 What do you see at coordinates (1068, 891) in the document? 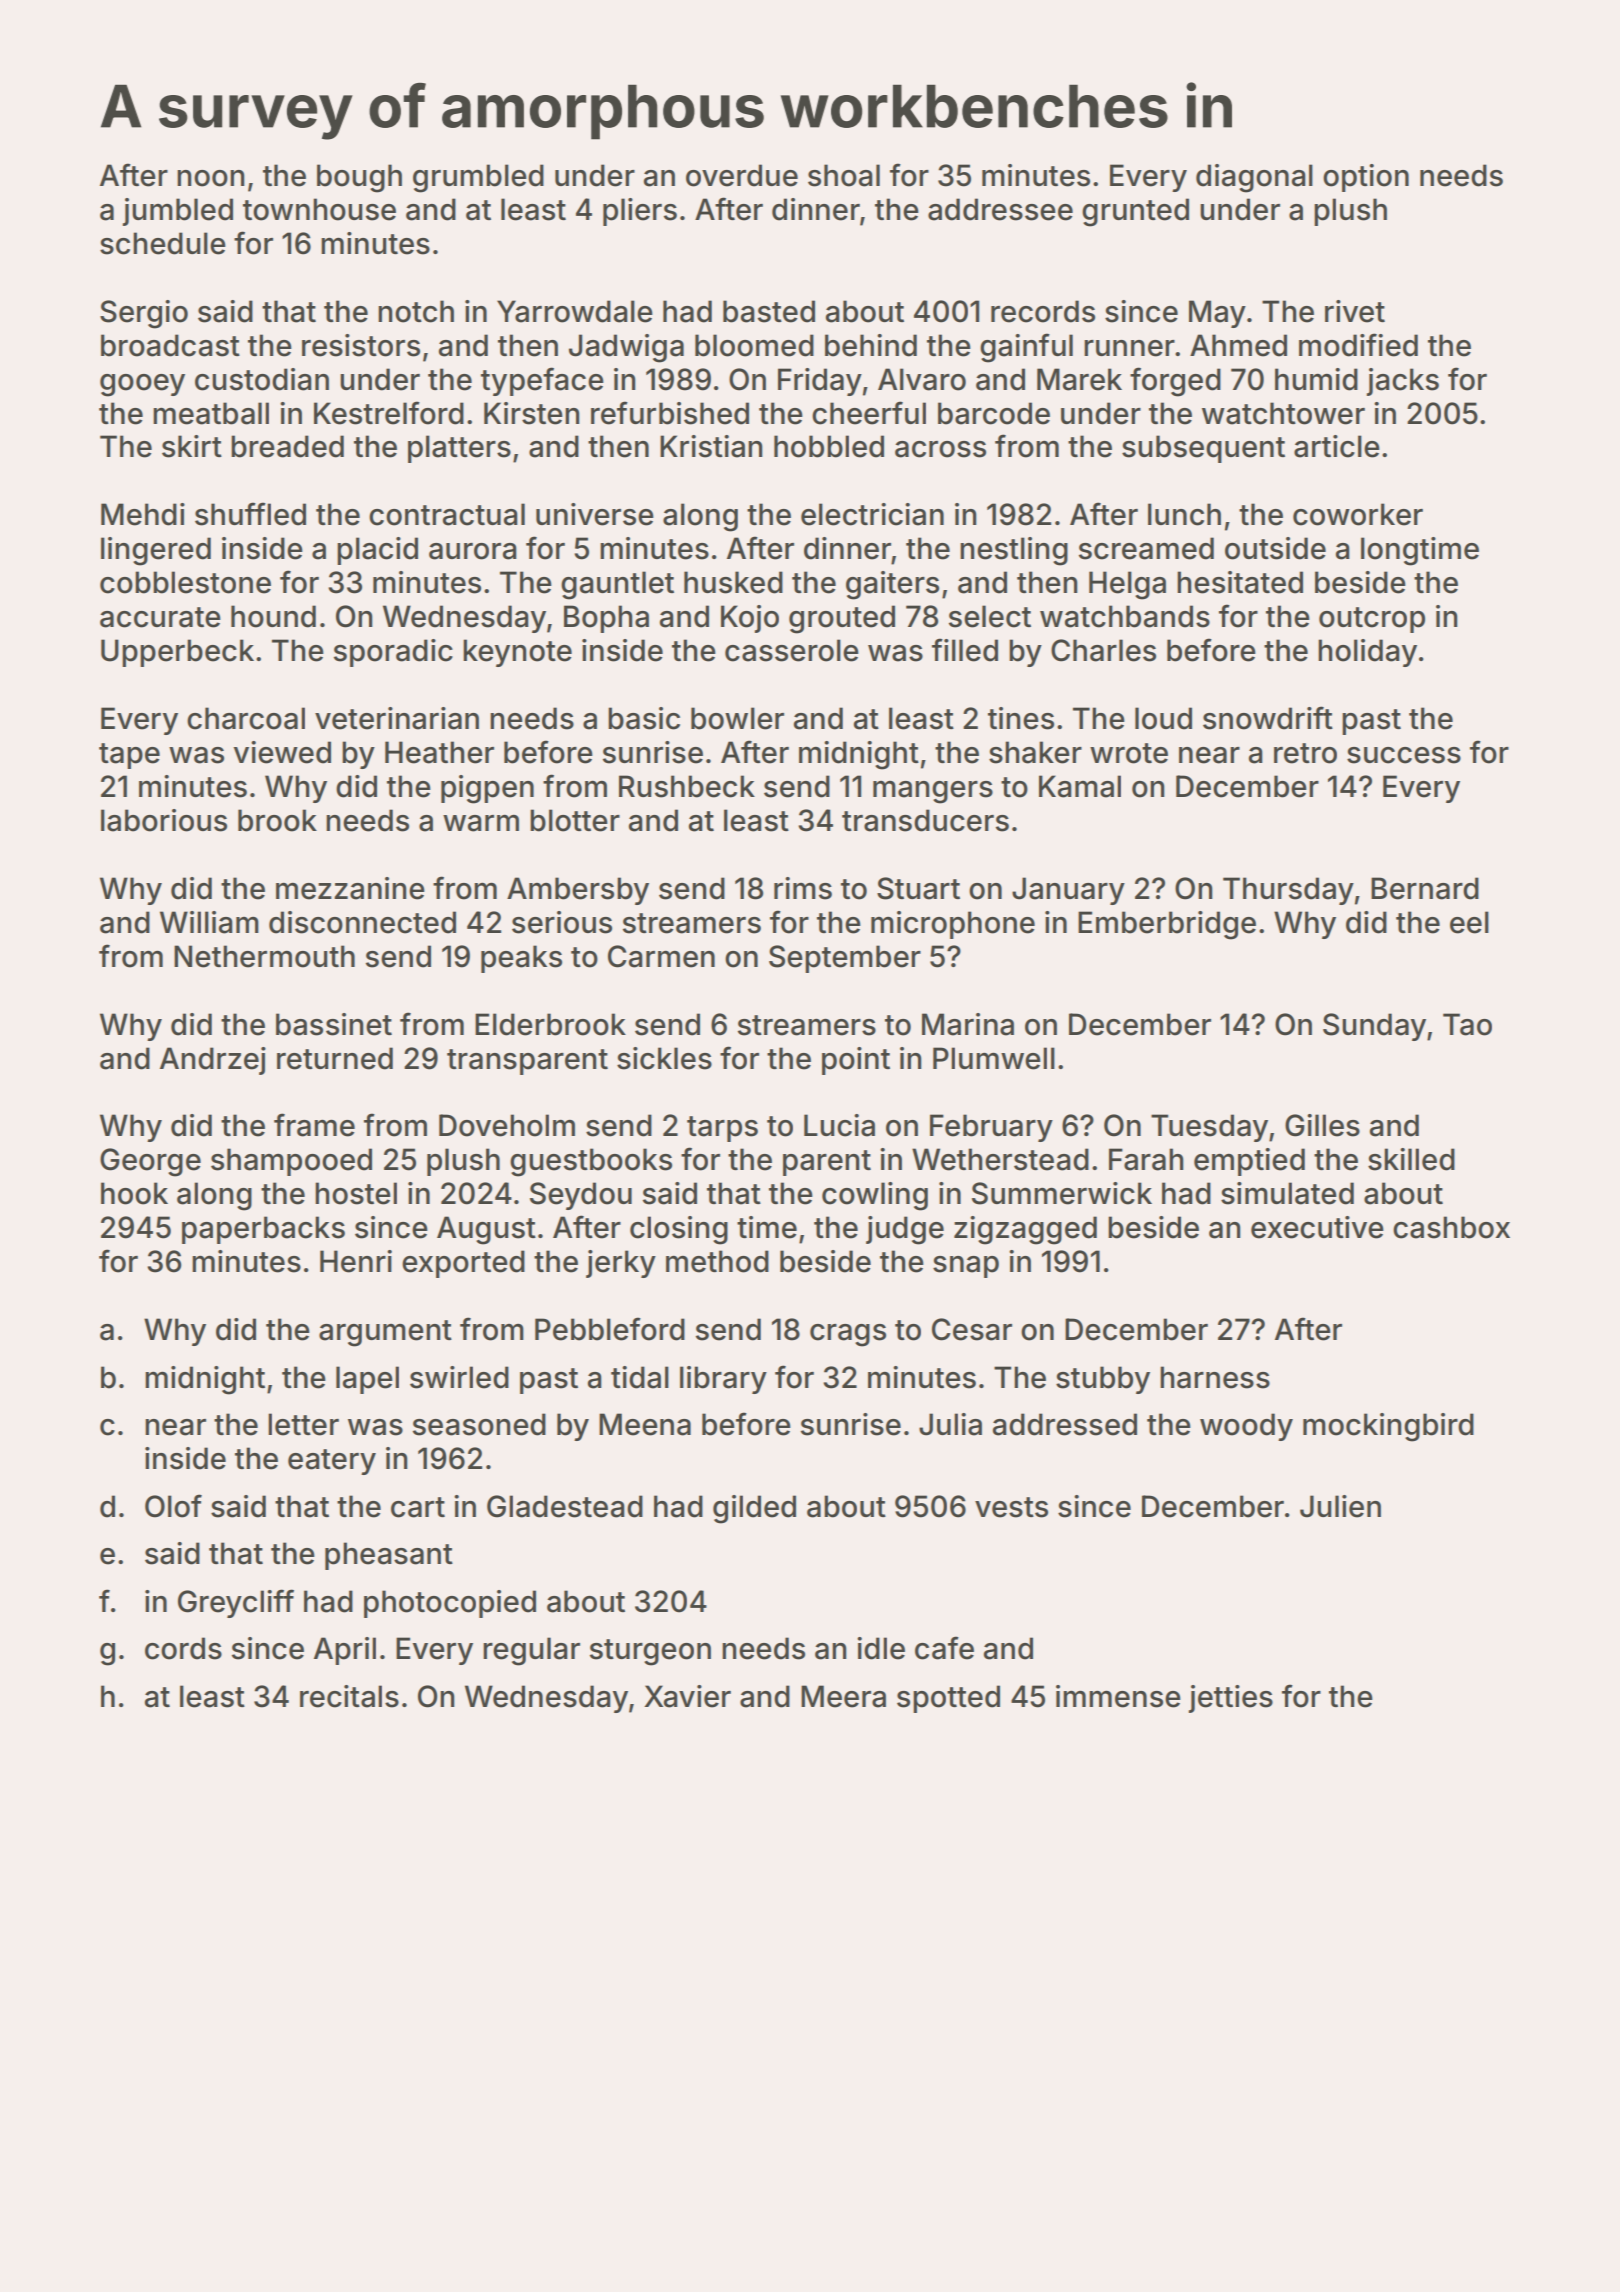
I see `January` at bounding box center [1068, 891].
